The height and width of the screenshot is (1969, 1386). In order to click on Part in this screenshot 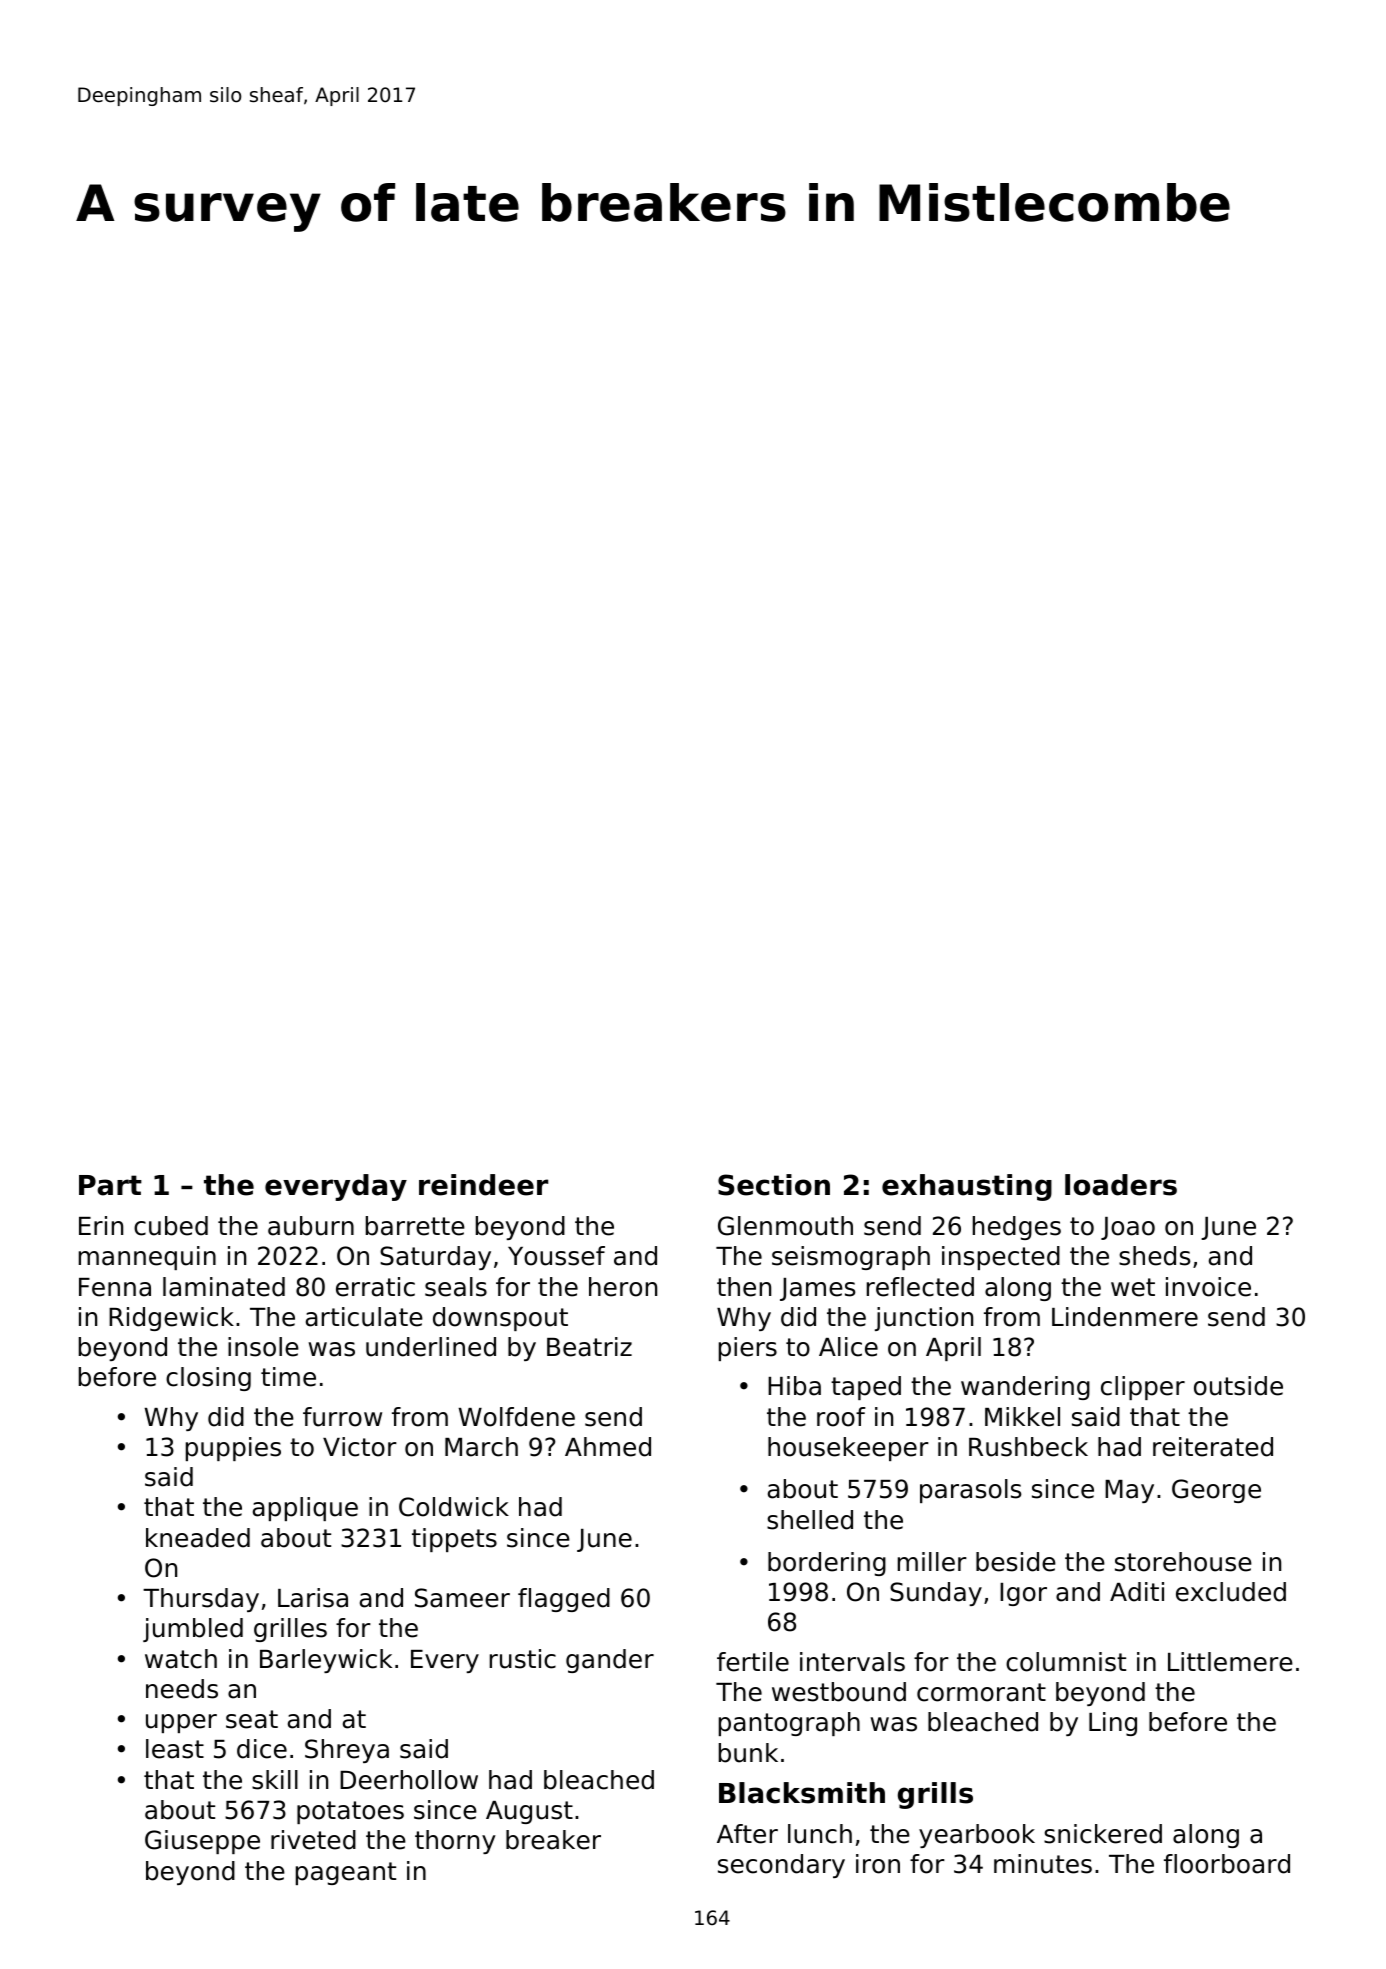, I will do `click(110, 1185)`.
